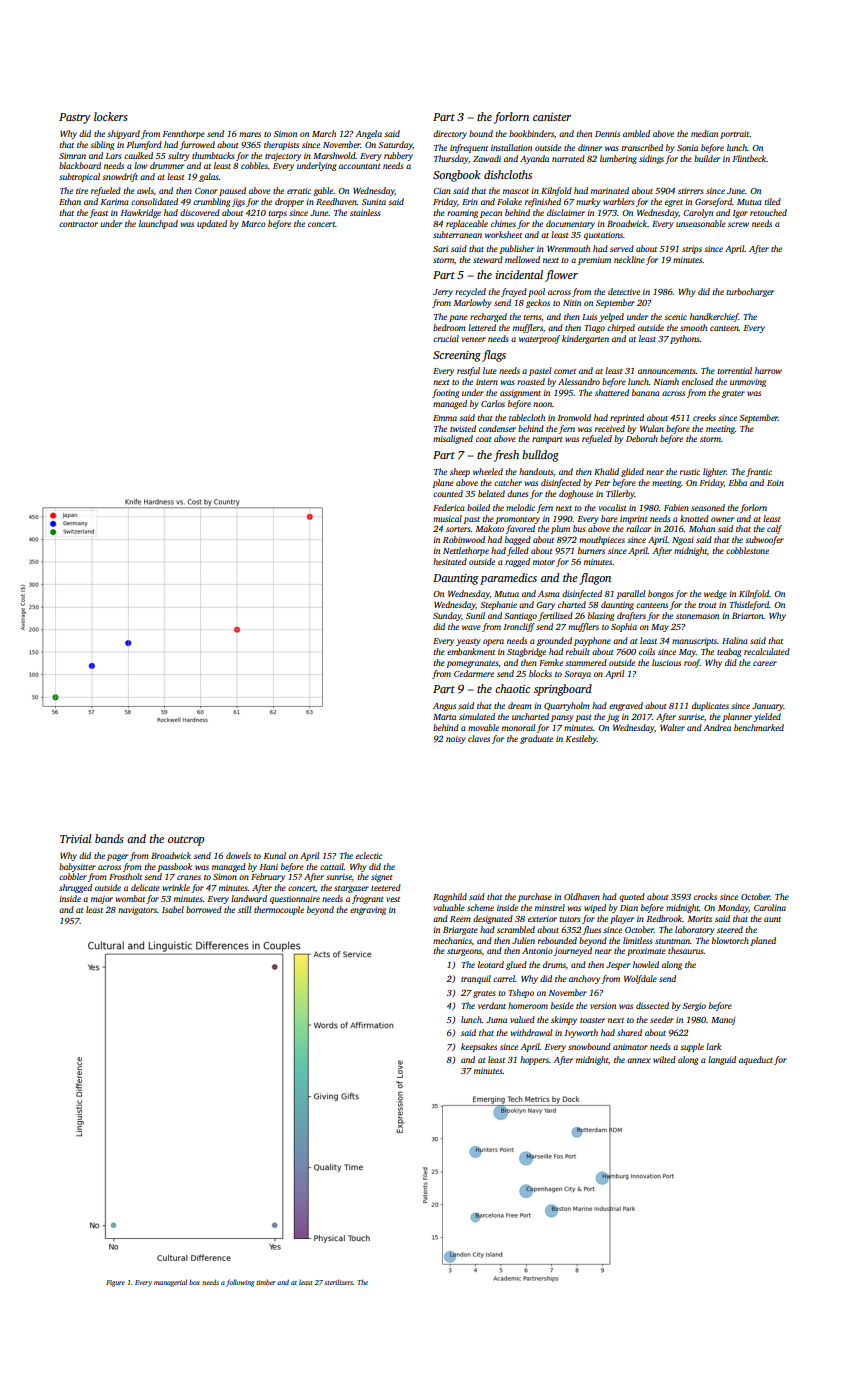 The width and height of the screenshot is (849, 1400). I want to click on still, so click(244, 909).
